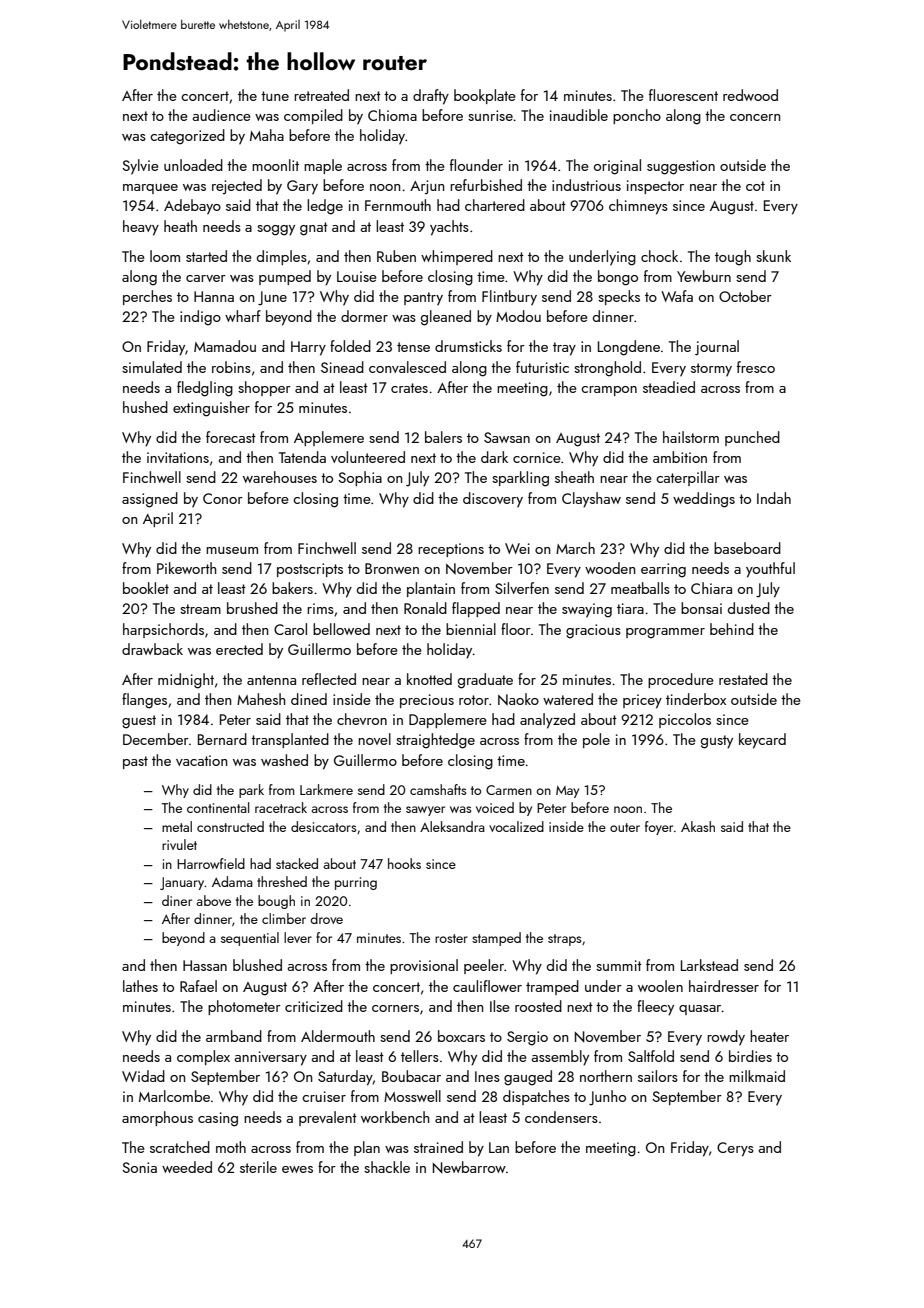  What do you see at coordinates (323, 166) in the page?
I see `maple` at bounding box center [323, 166].
